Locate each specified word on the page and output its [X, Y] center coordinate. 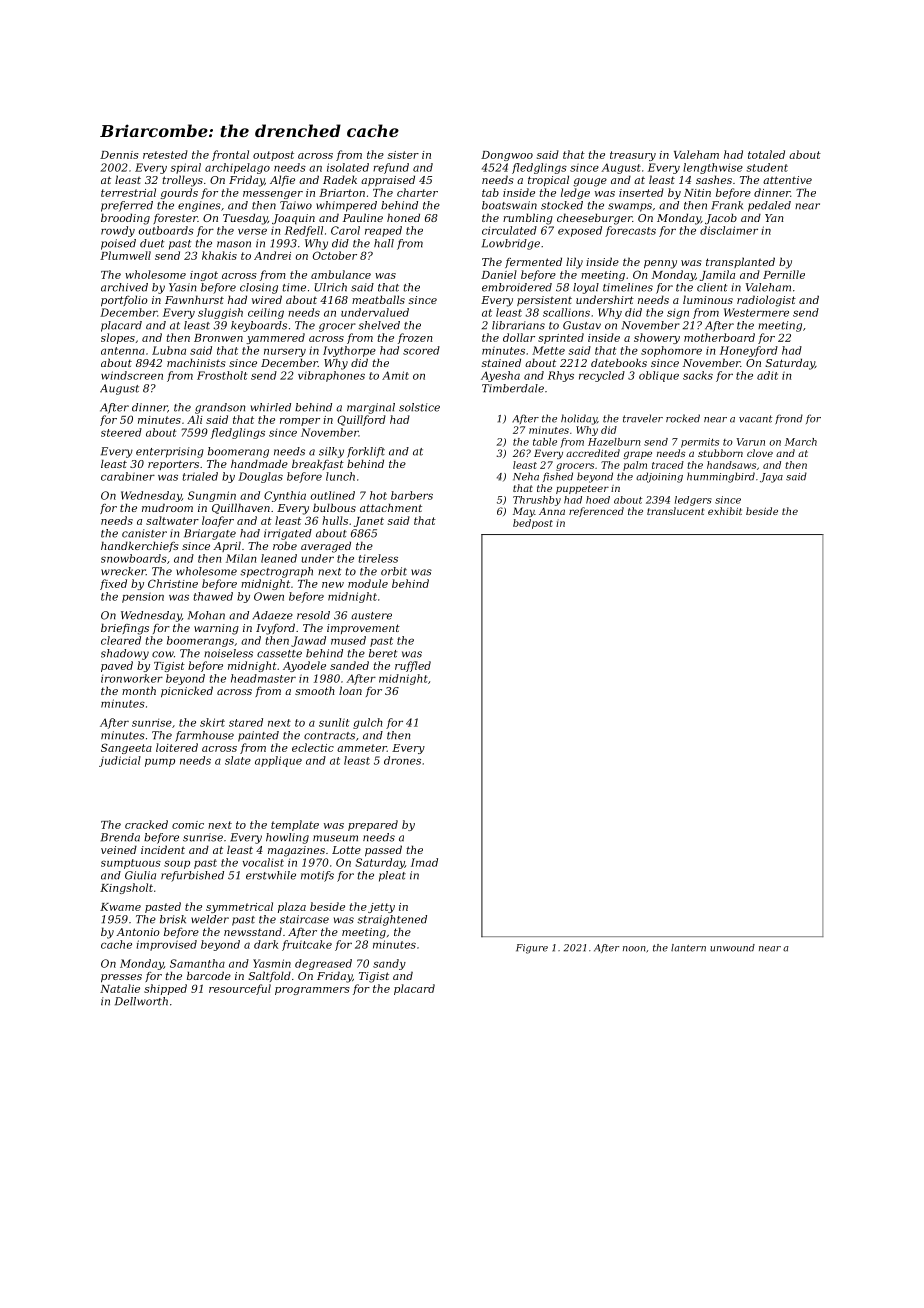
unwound [732, 948]
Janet [369, 522]
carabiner [128, 476]
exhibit [725, 511]
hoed [598, 500]
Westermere [756, 312]
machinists [196, 362]
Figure [532, 949]
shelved [379, 325]
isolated [348, 167]
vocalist [263, 862]
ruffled [413, 666]
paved [117, 666]
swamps [630, 207]
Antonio [138, 932]
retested [165, 154]
